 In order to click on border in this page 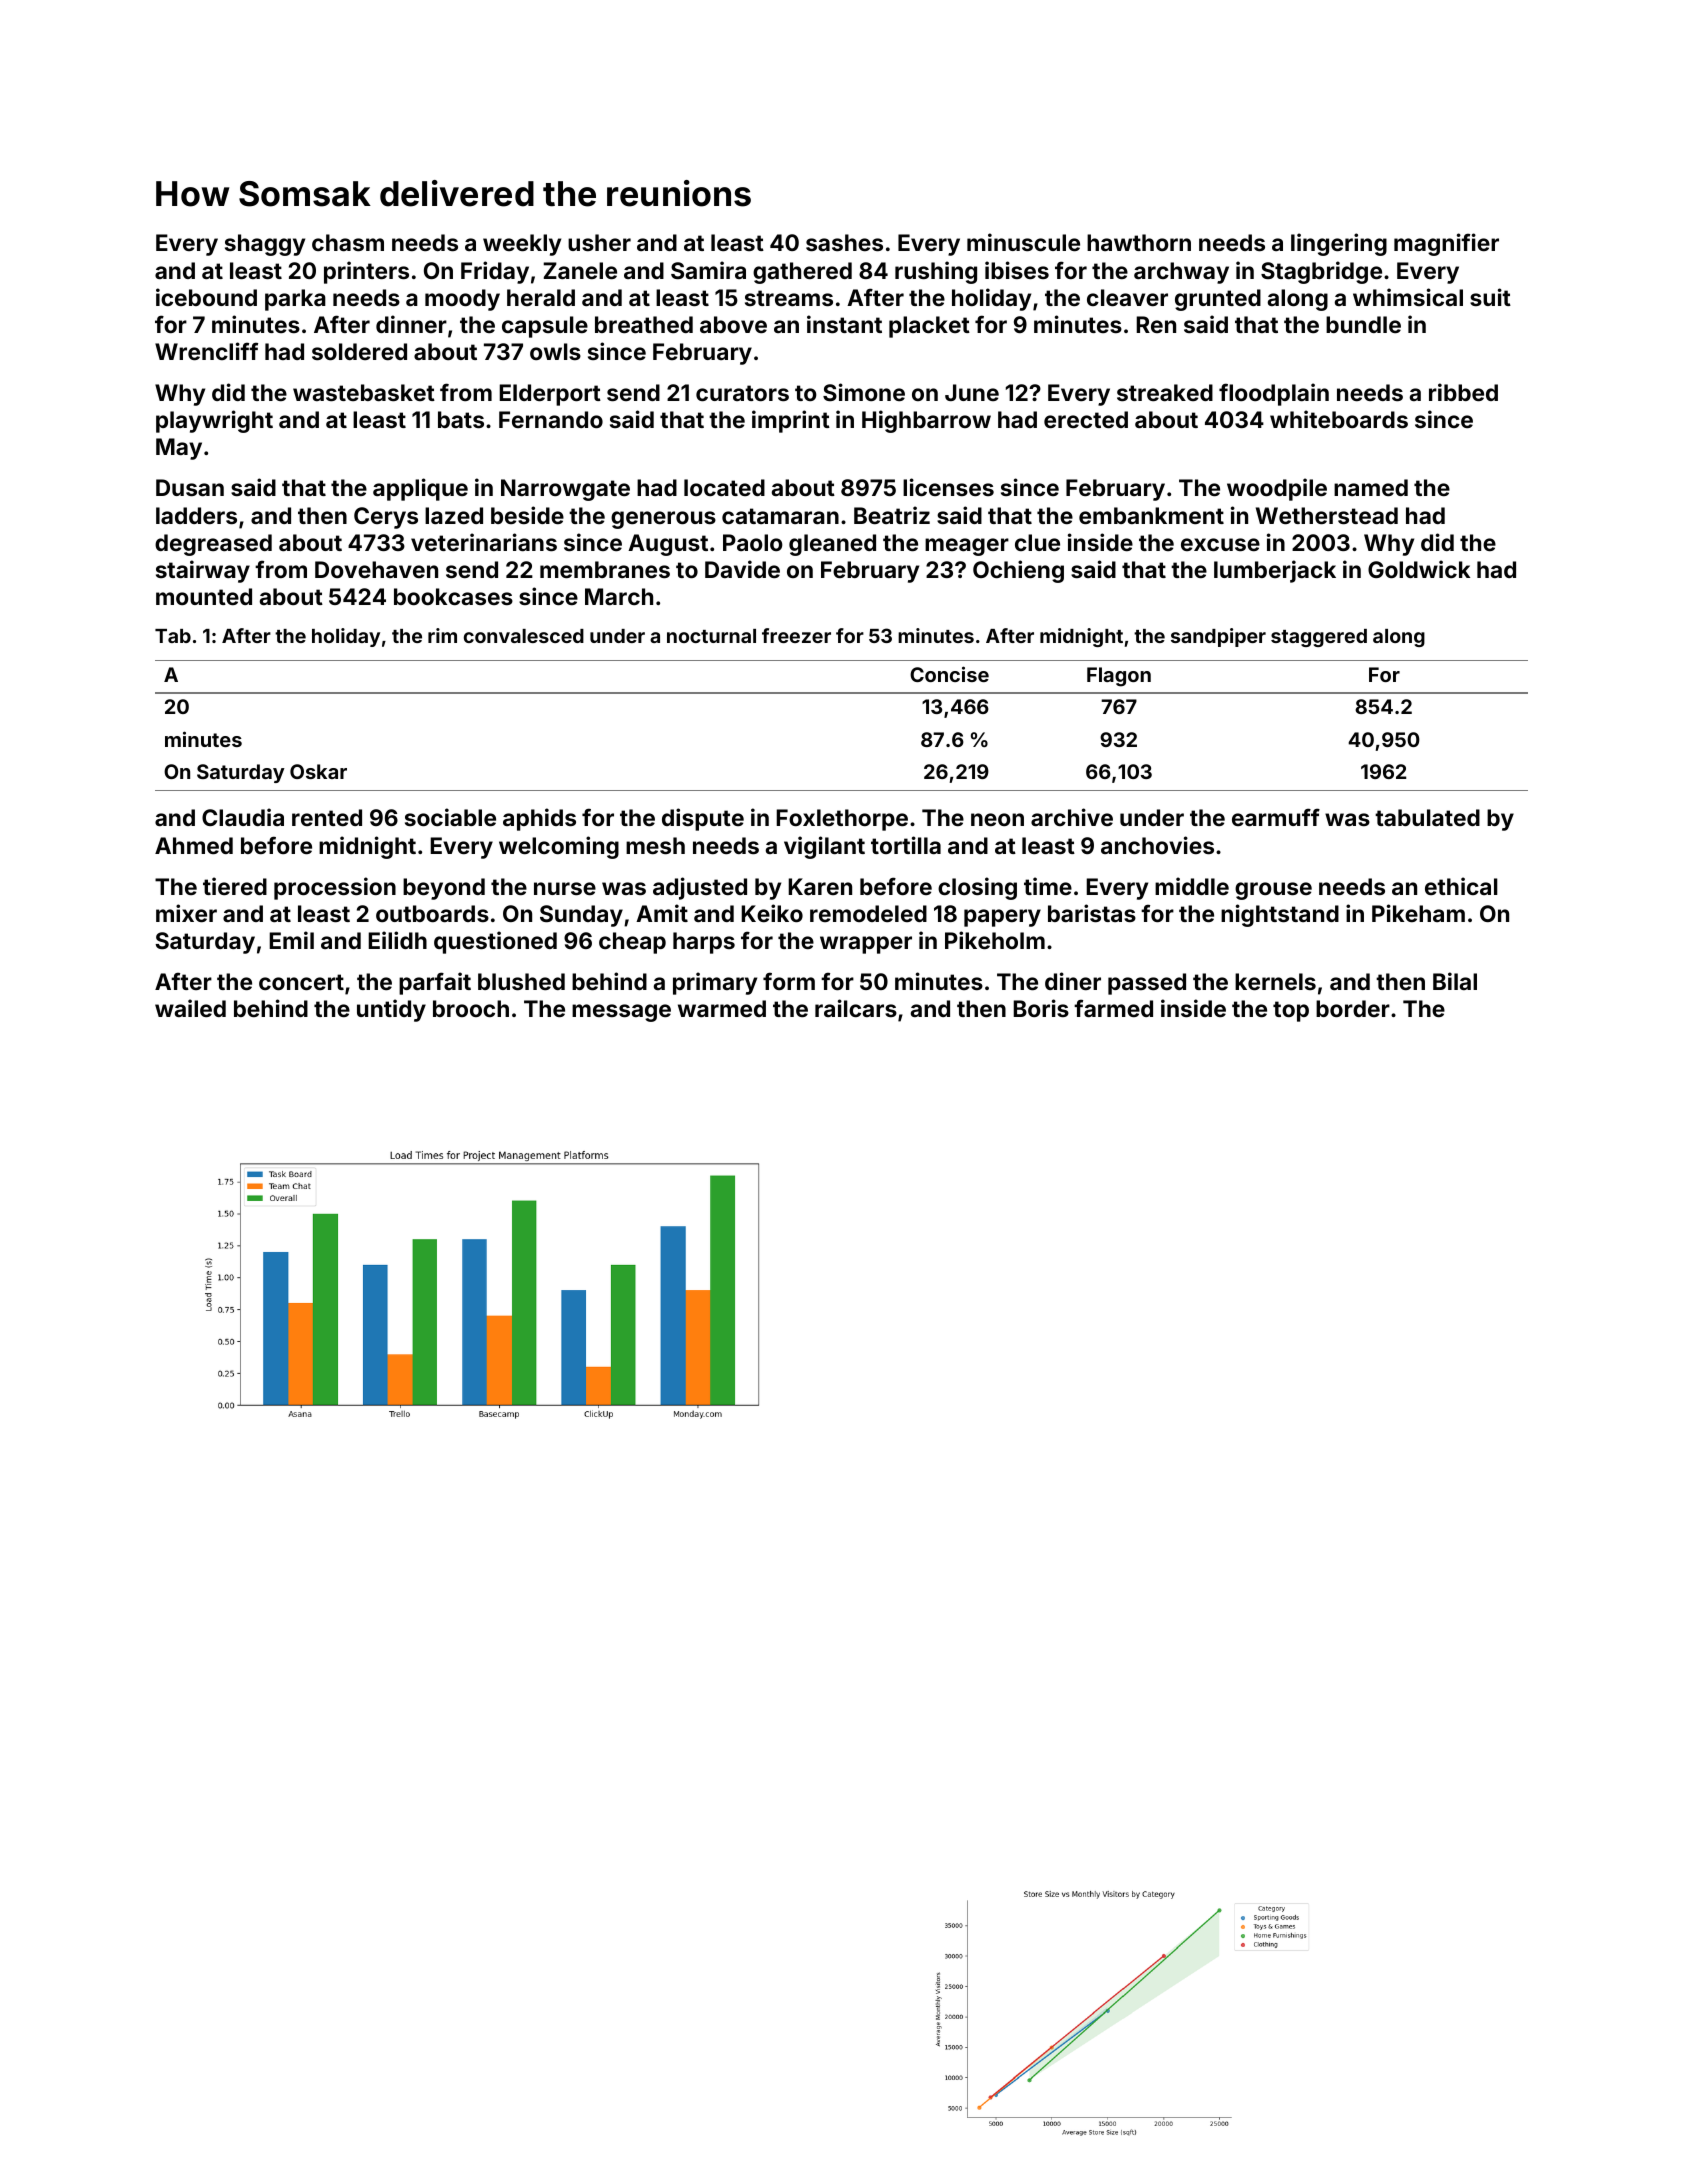, I will do `click(1353, 1008)`.
